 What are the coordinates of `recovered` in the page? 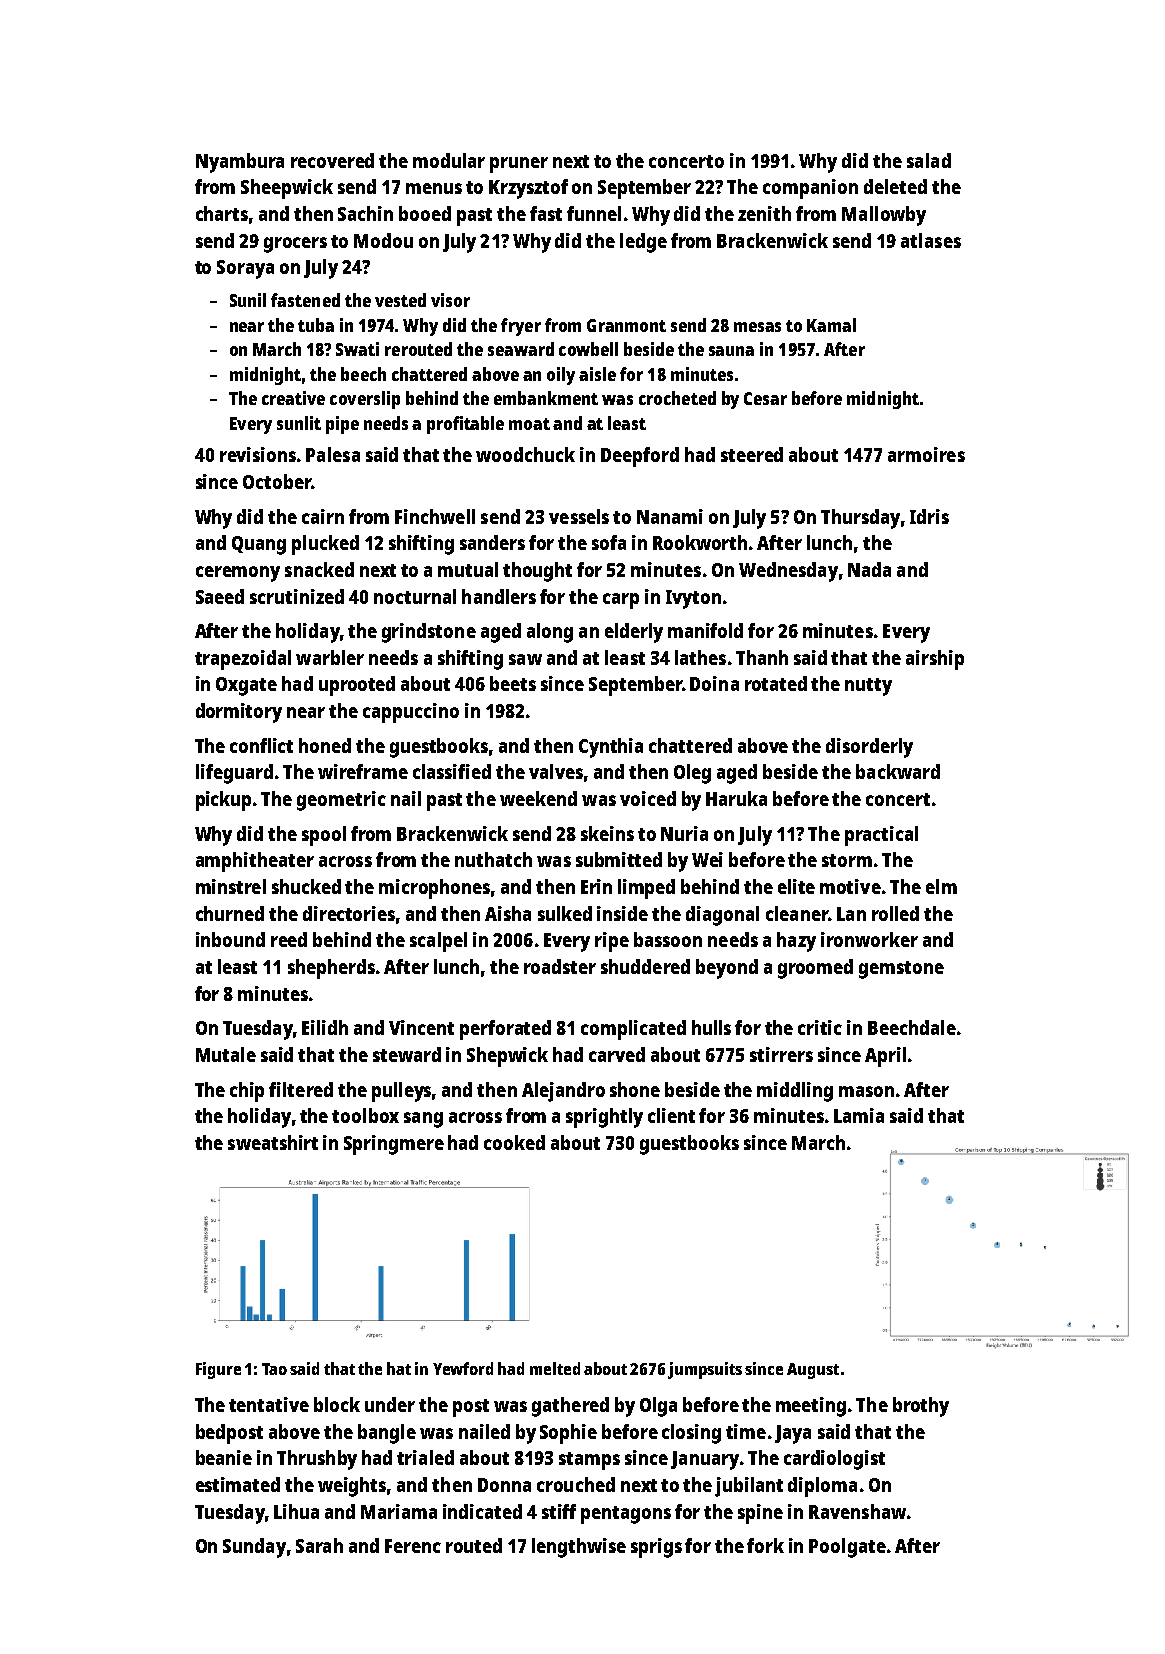 It's located at (332, 160).
